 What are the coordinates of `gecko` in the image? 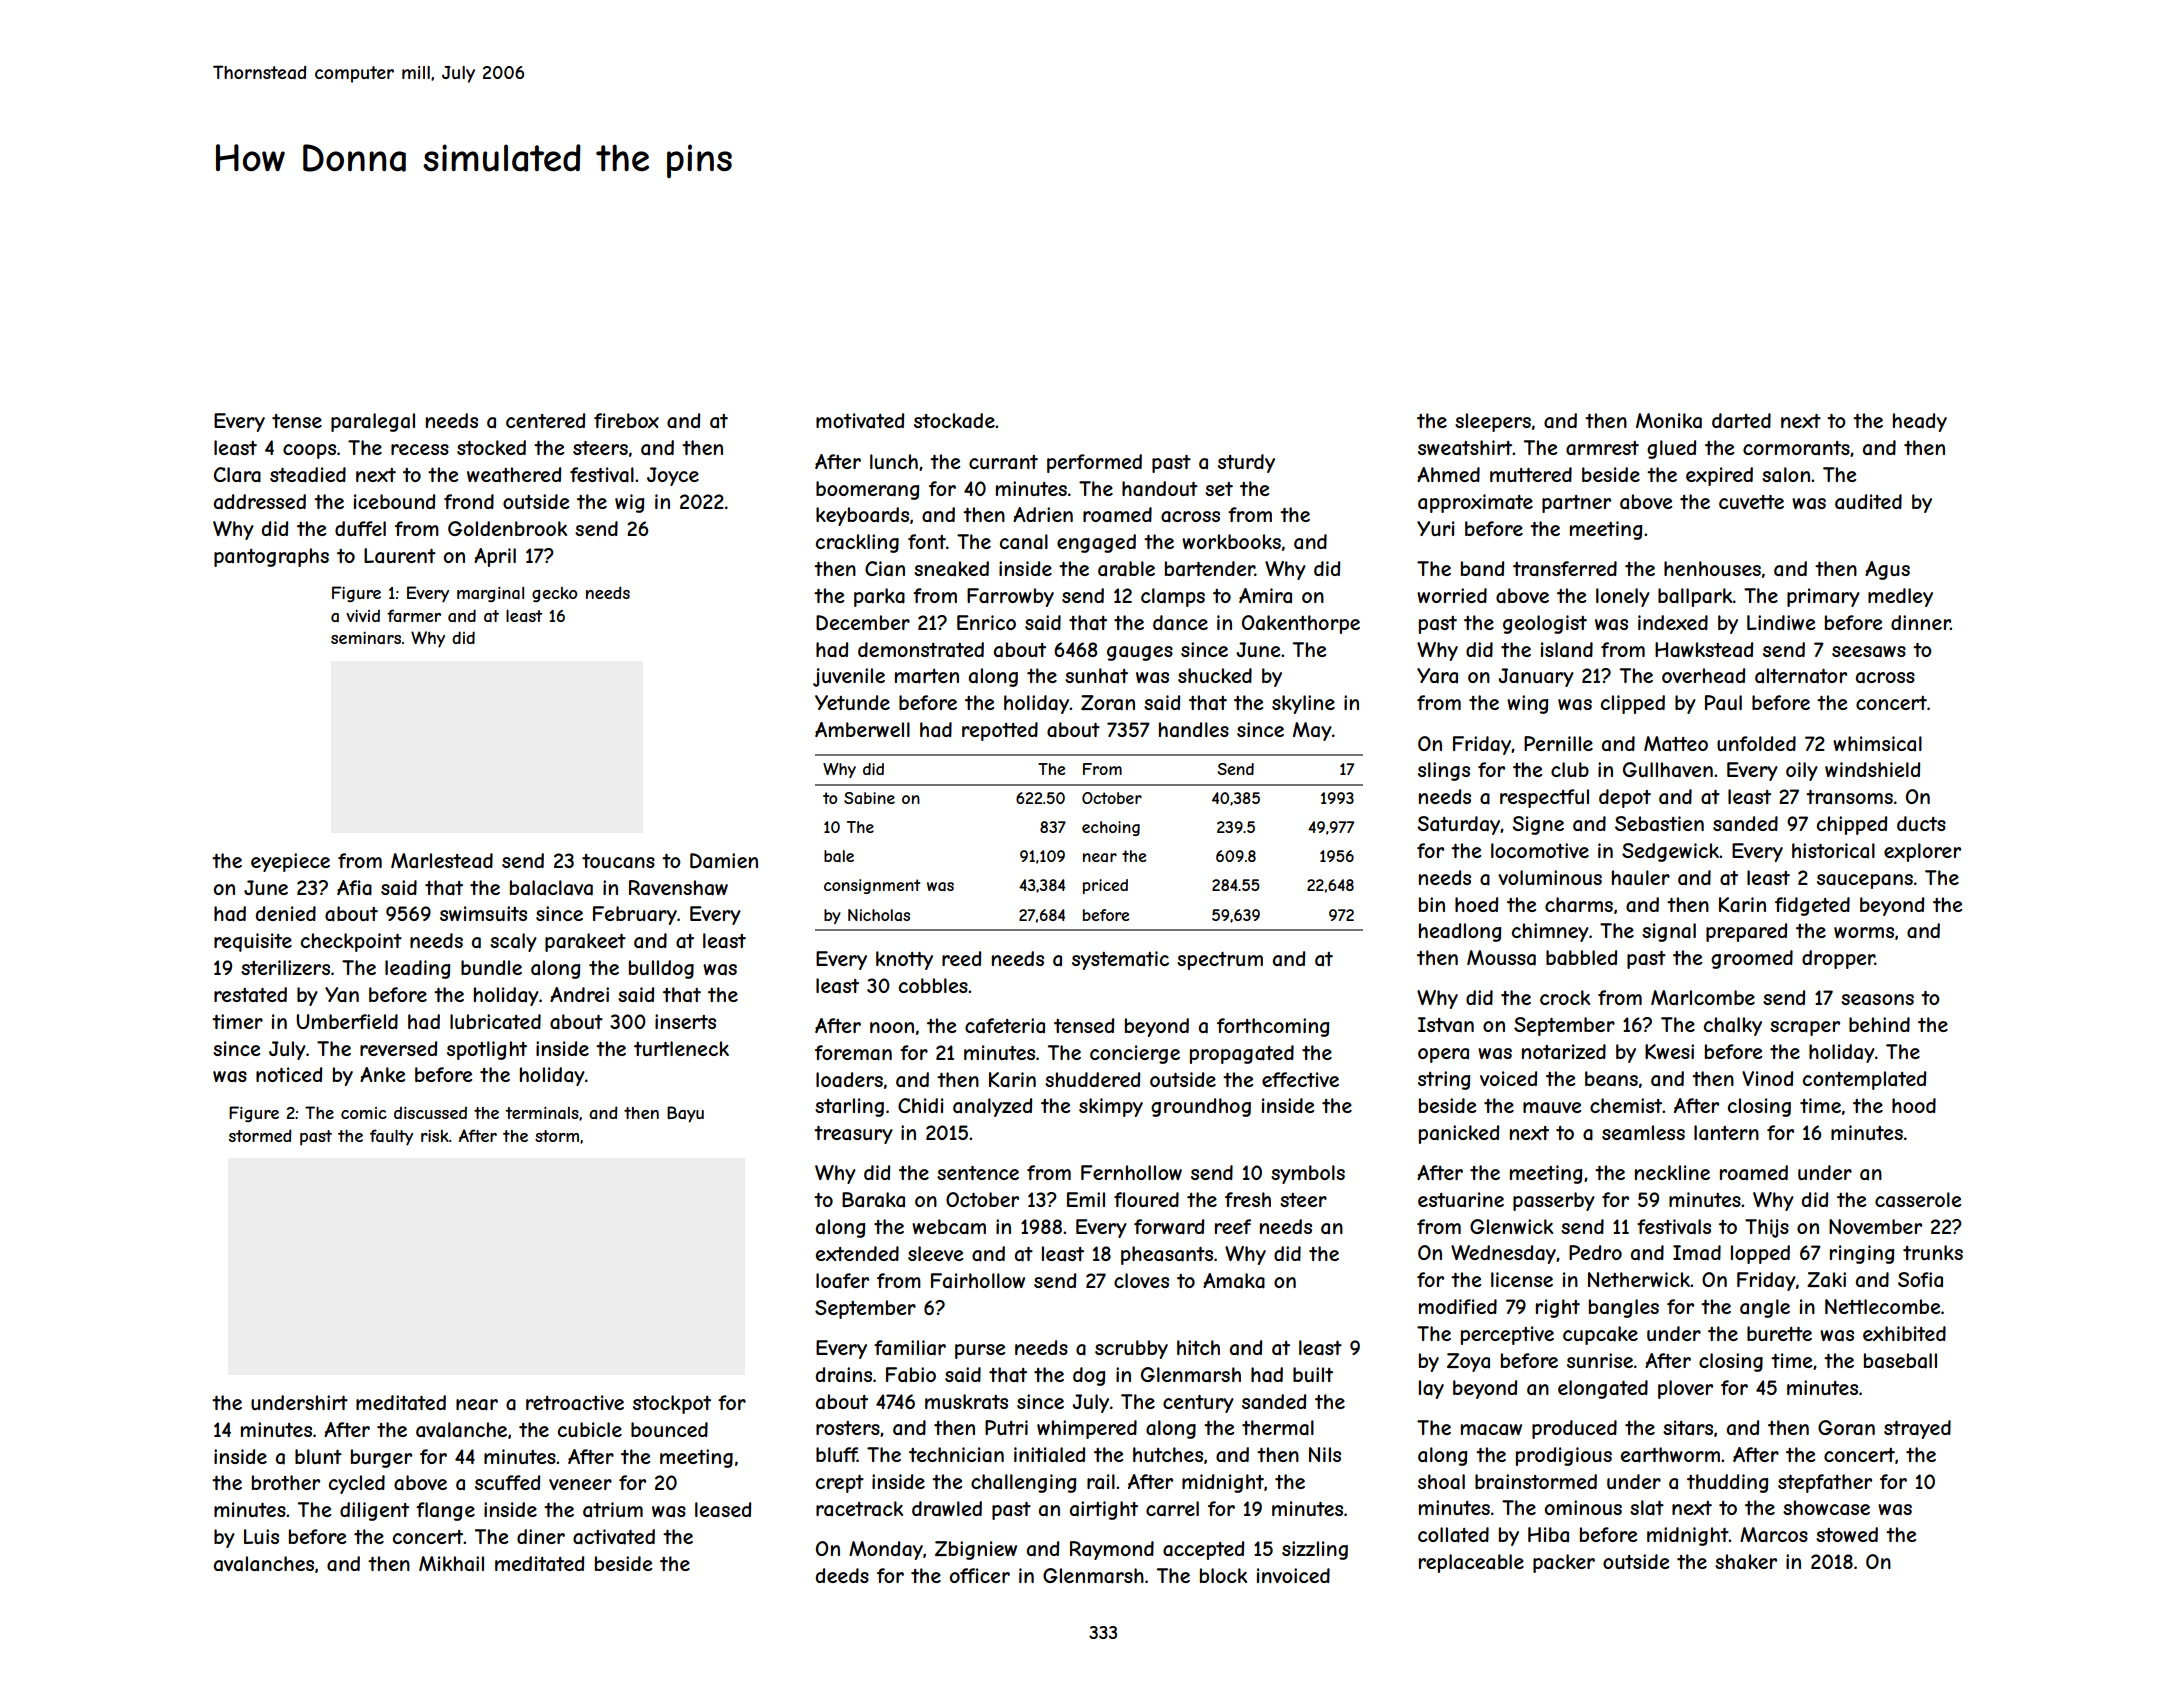 It's located at (554, 594).
